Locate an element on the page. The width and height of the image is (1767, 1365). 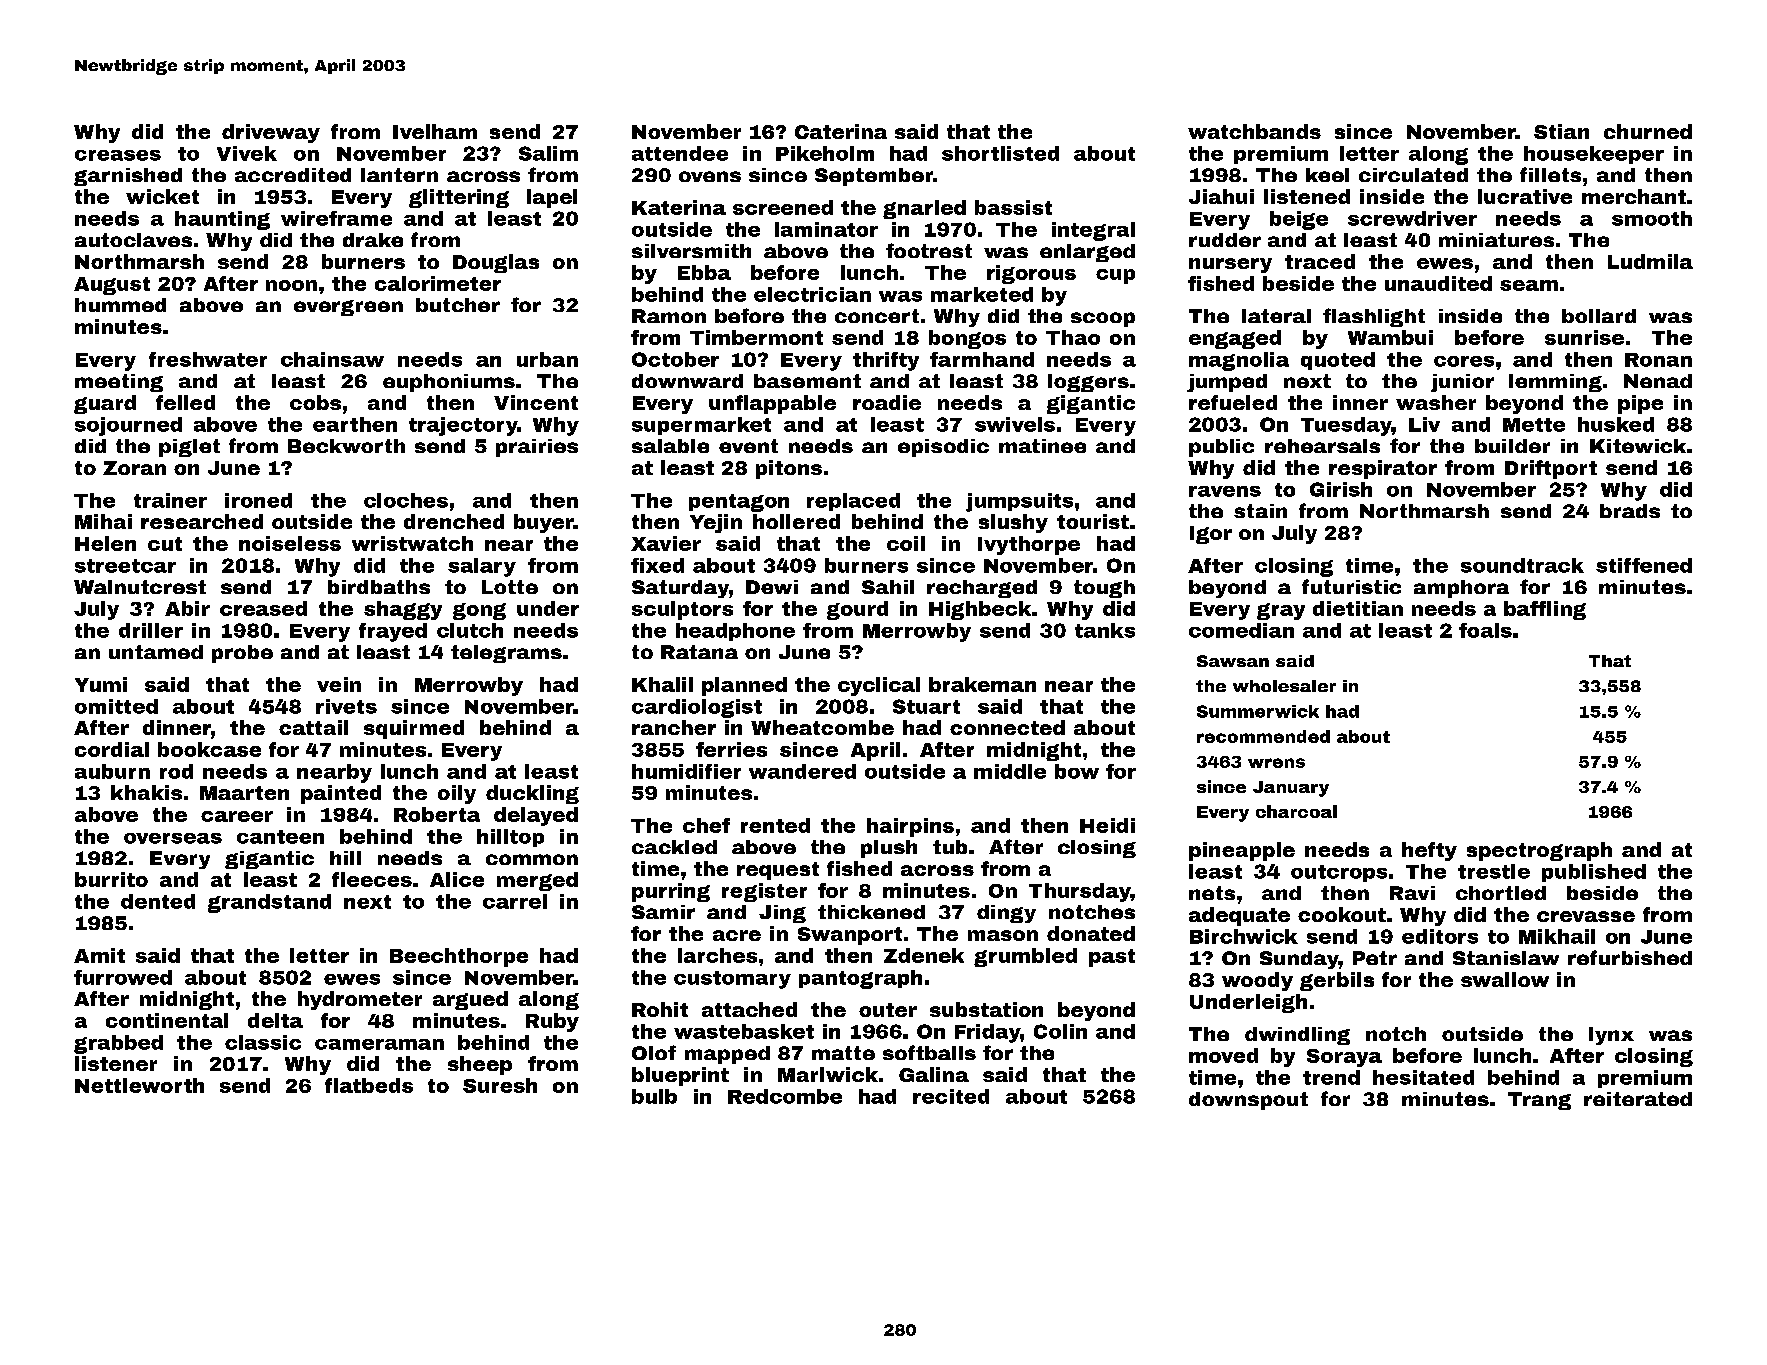
dented is located at coordinates (158, 901).
